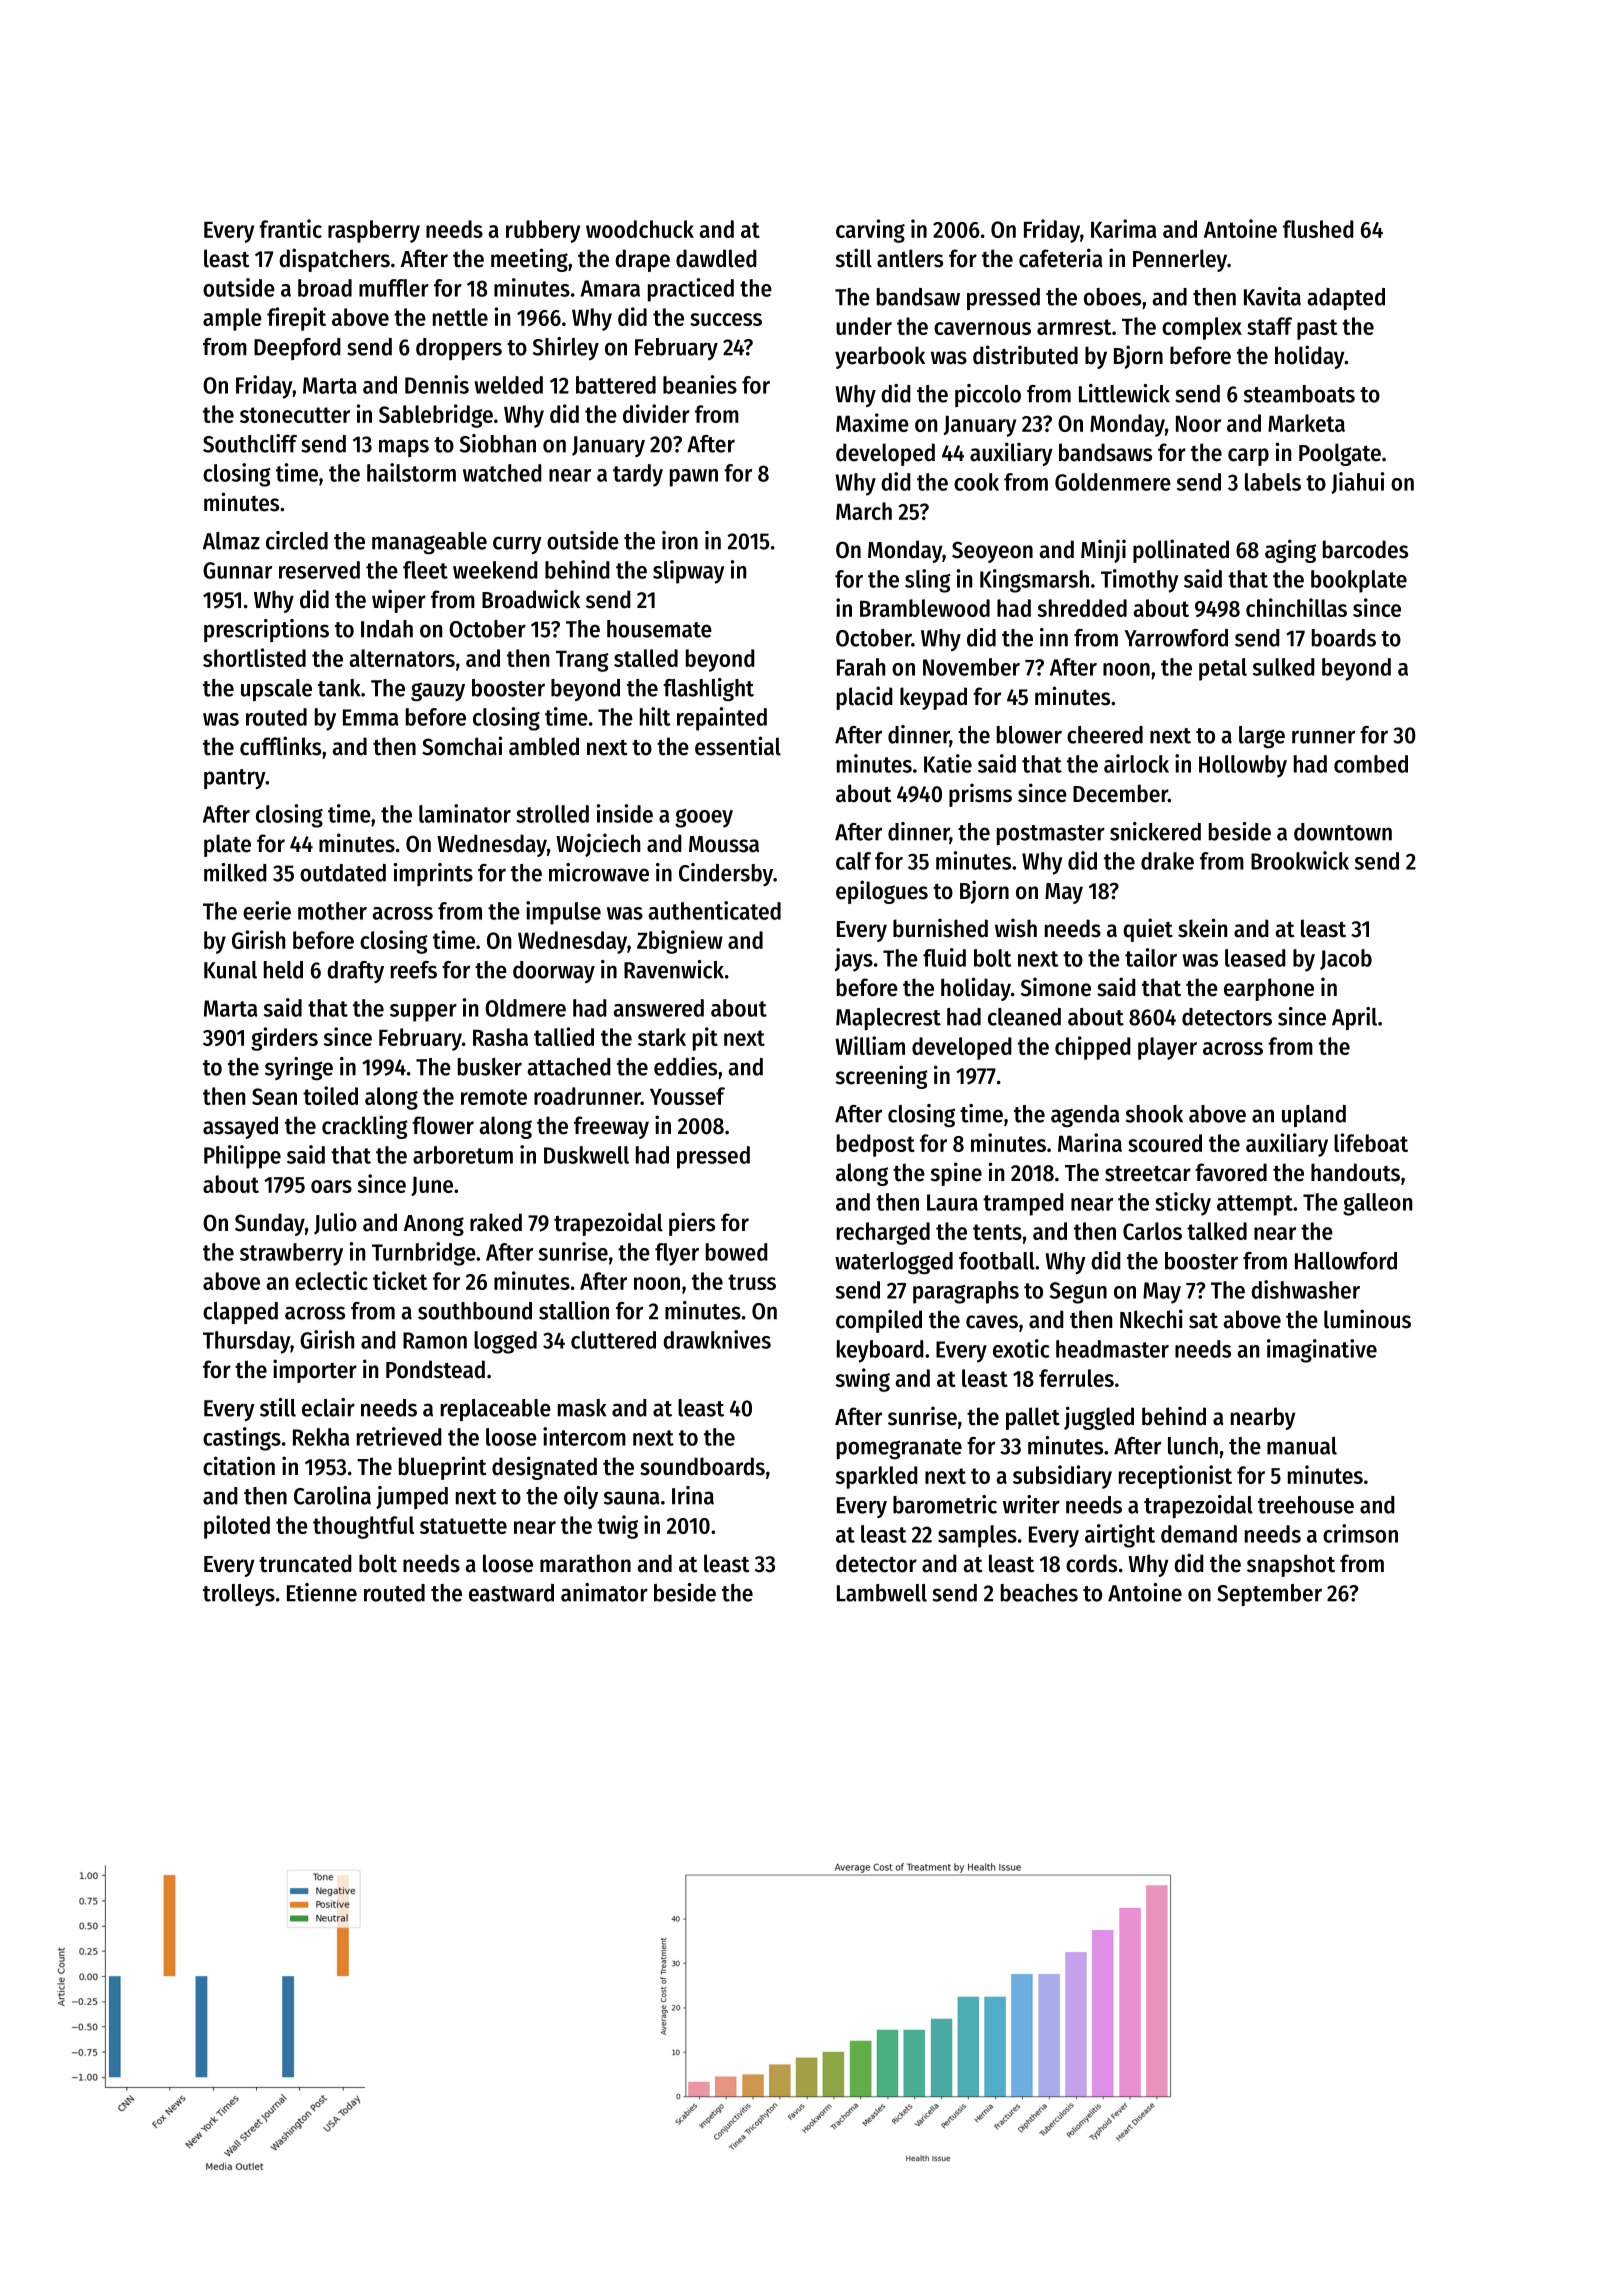 The height and width of the image is (2292, 1620). Describe the element at coordinates (640, 229) in the image. I see `woodchuck` at that location.
